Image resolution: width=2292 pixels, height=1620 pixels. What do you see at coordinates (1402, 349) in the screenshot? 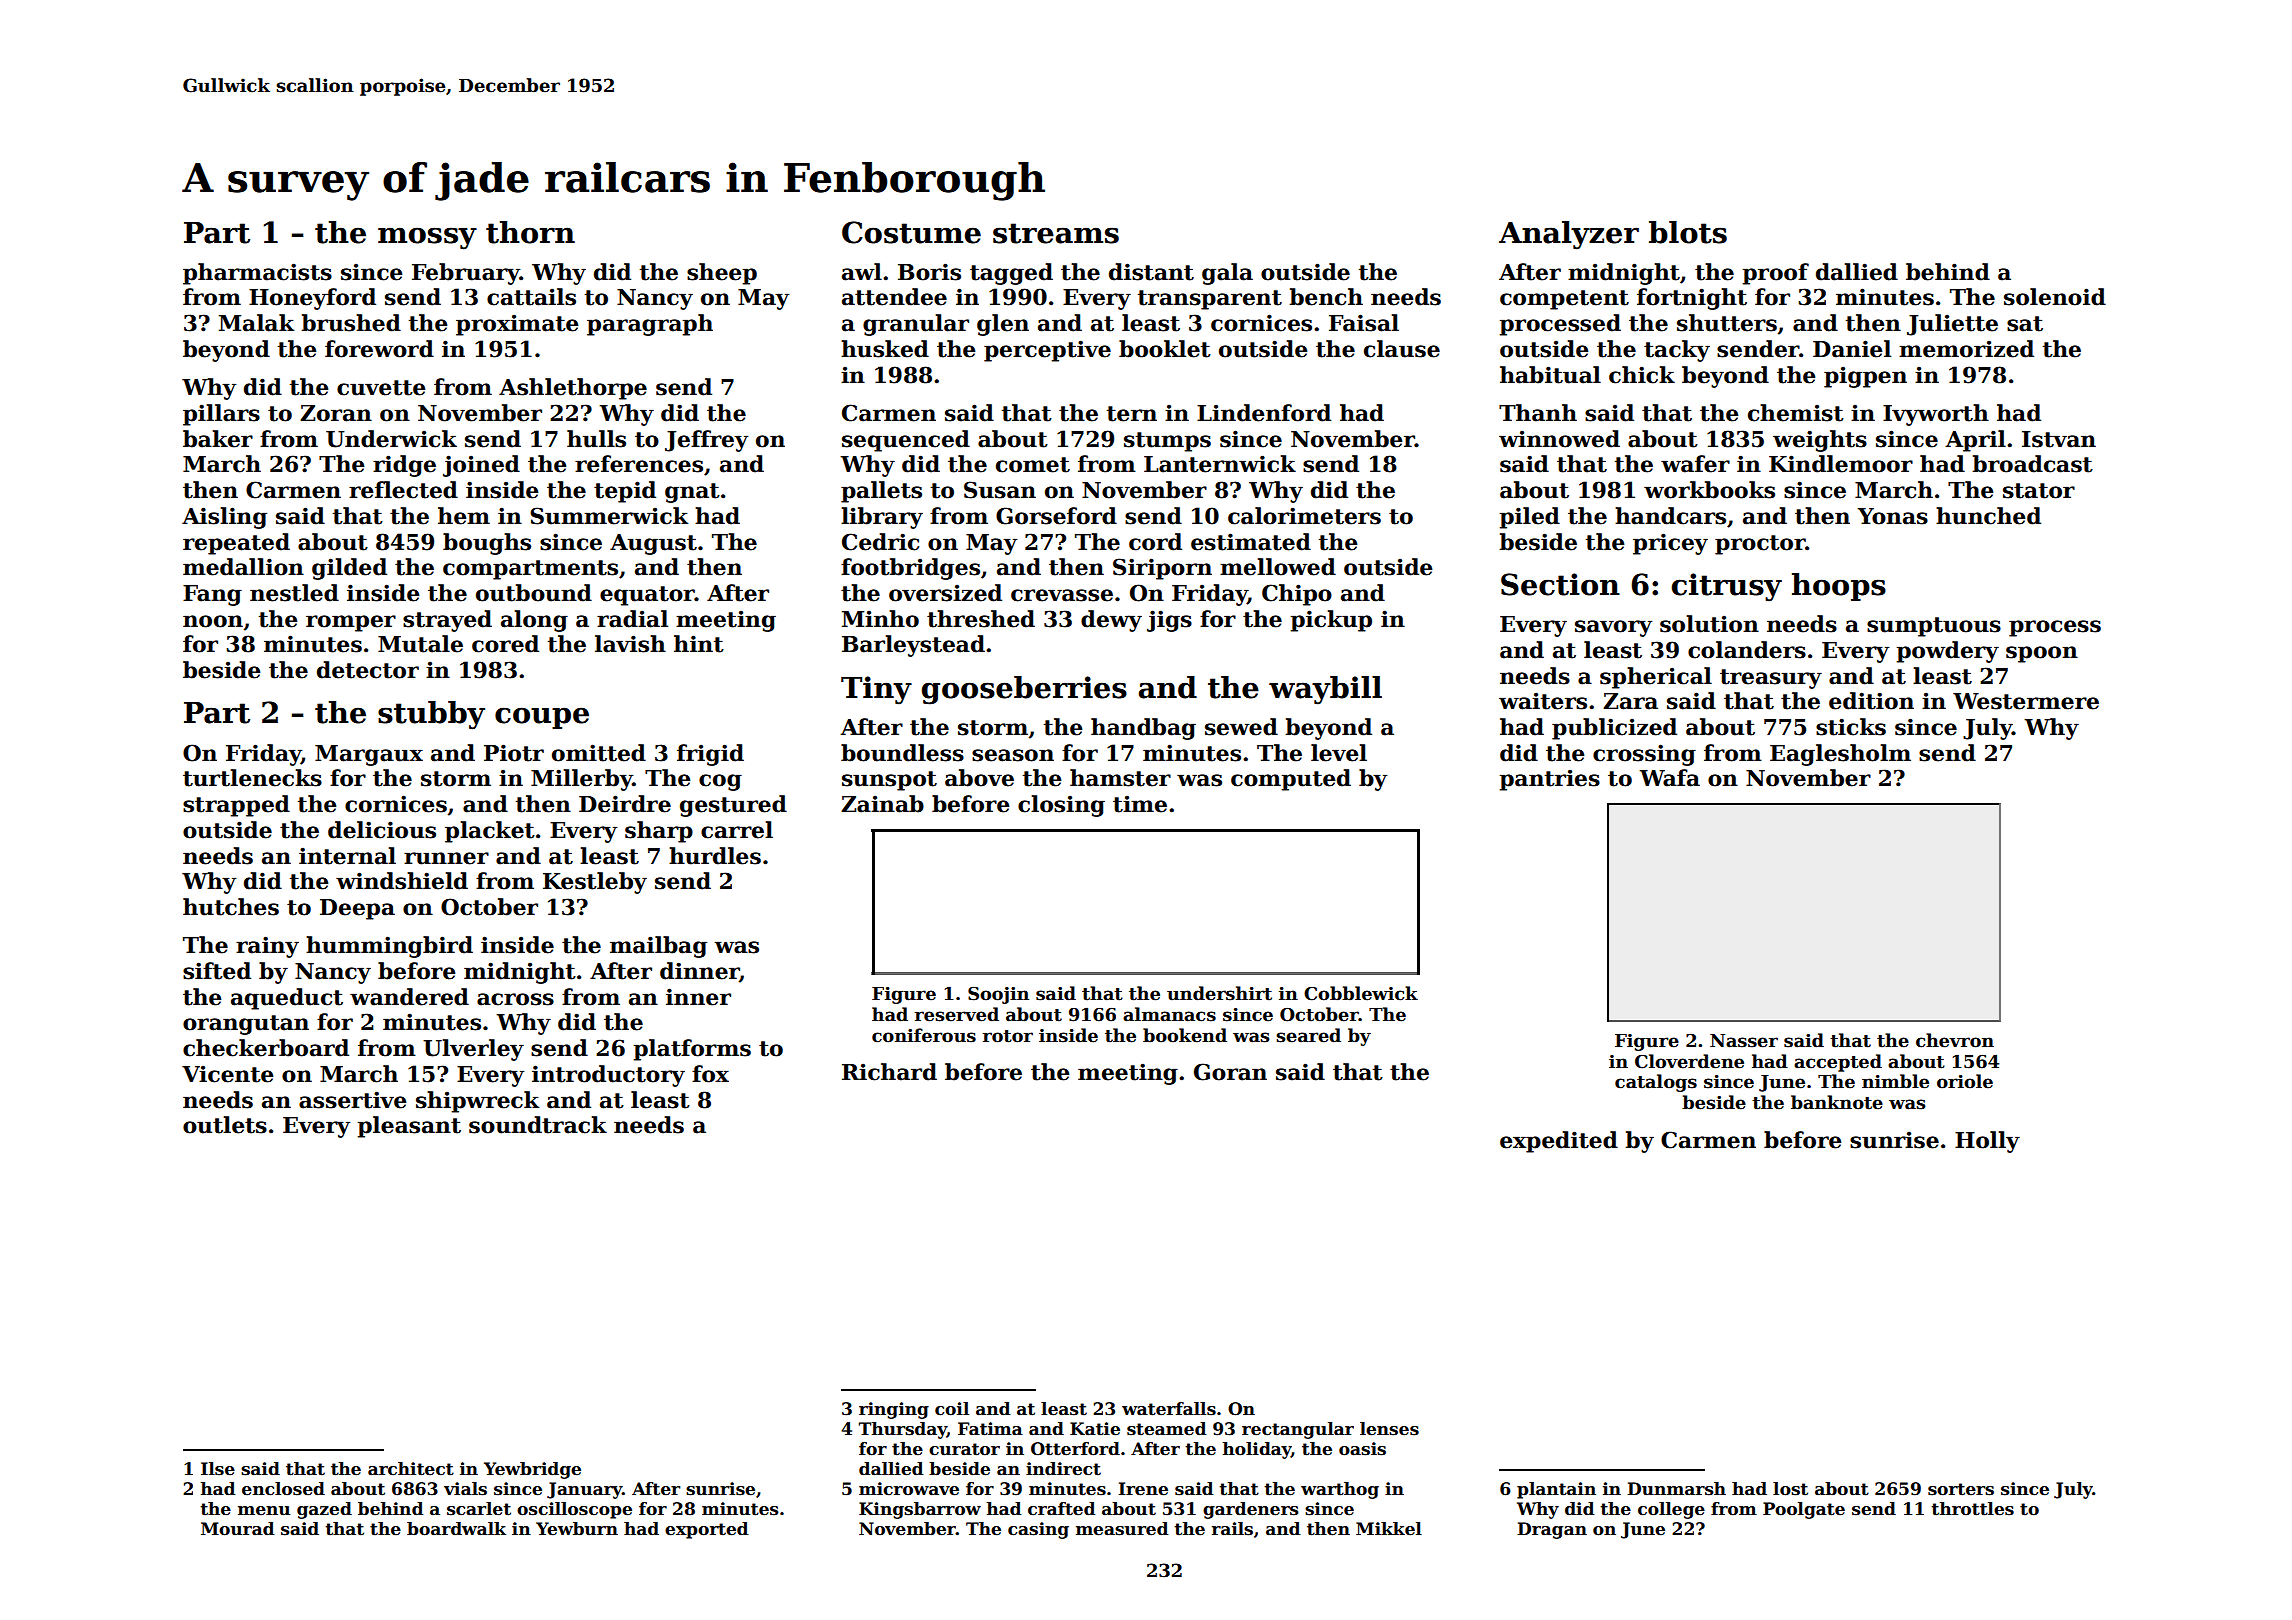
I see `clause` at bounding box center [1402, 349].
